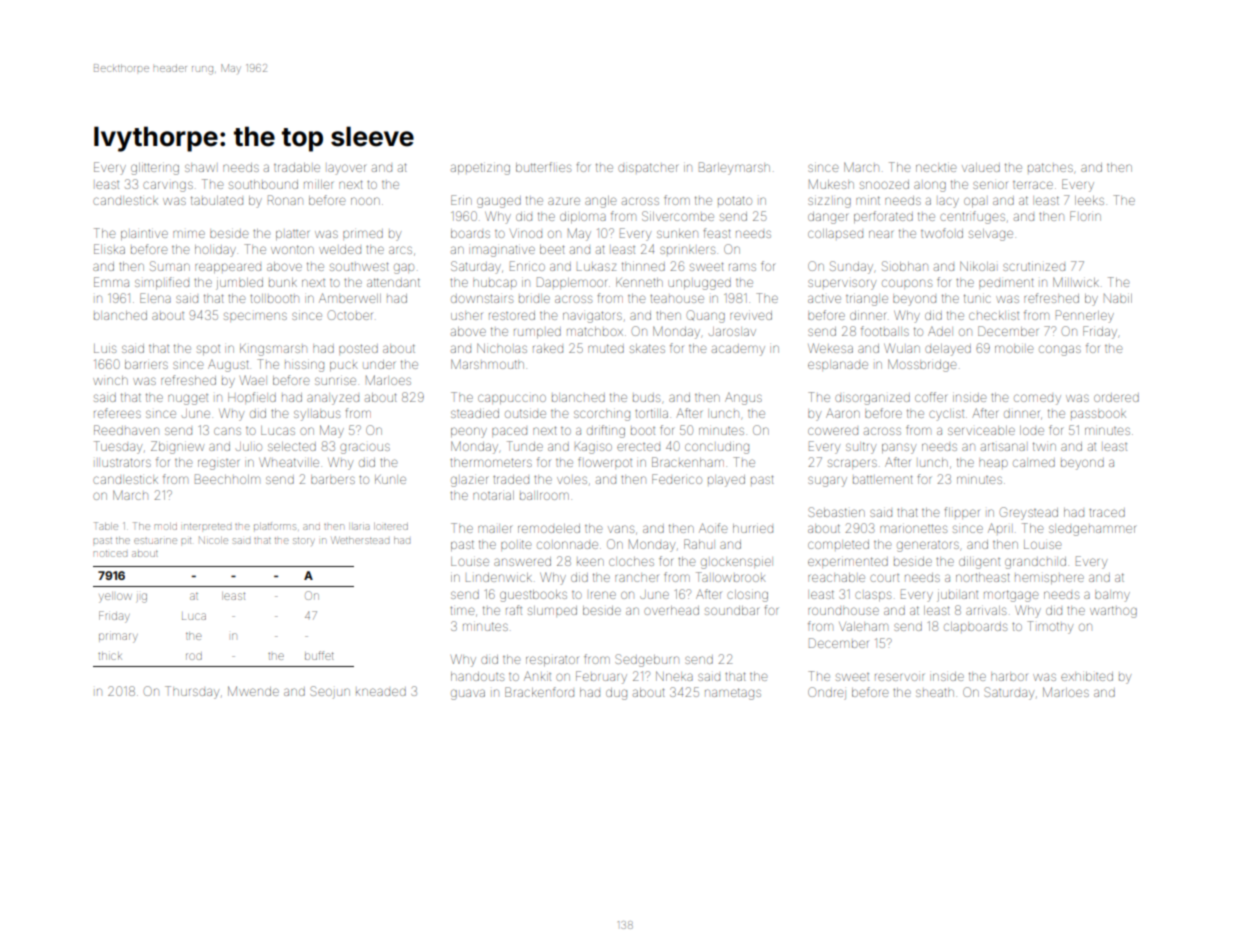 This screenshot has width=1233, height=952. Describe the element at coordinates (1107, 513) in the screenshot. I see `traced` at that location.
